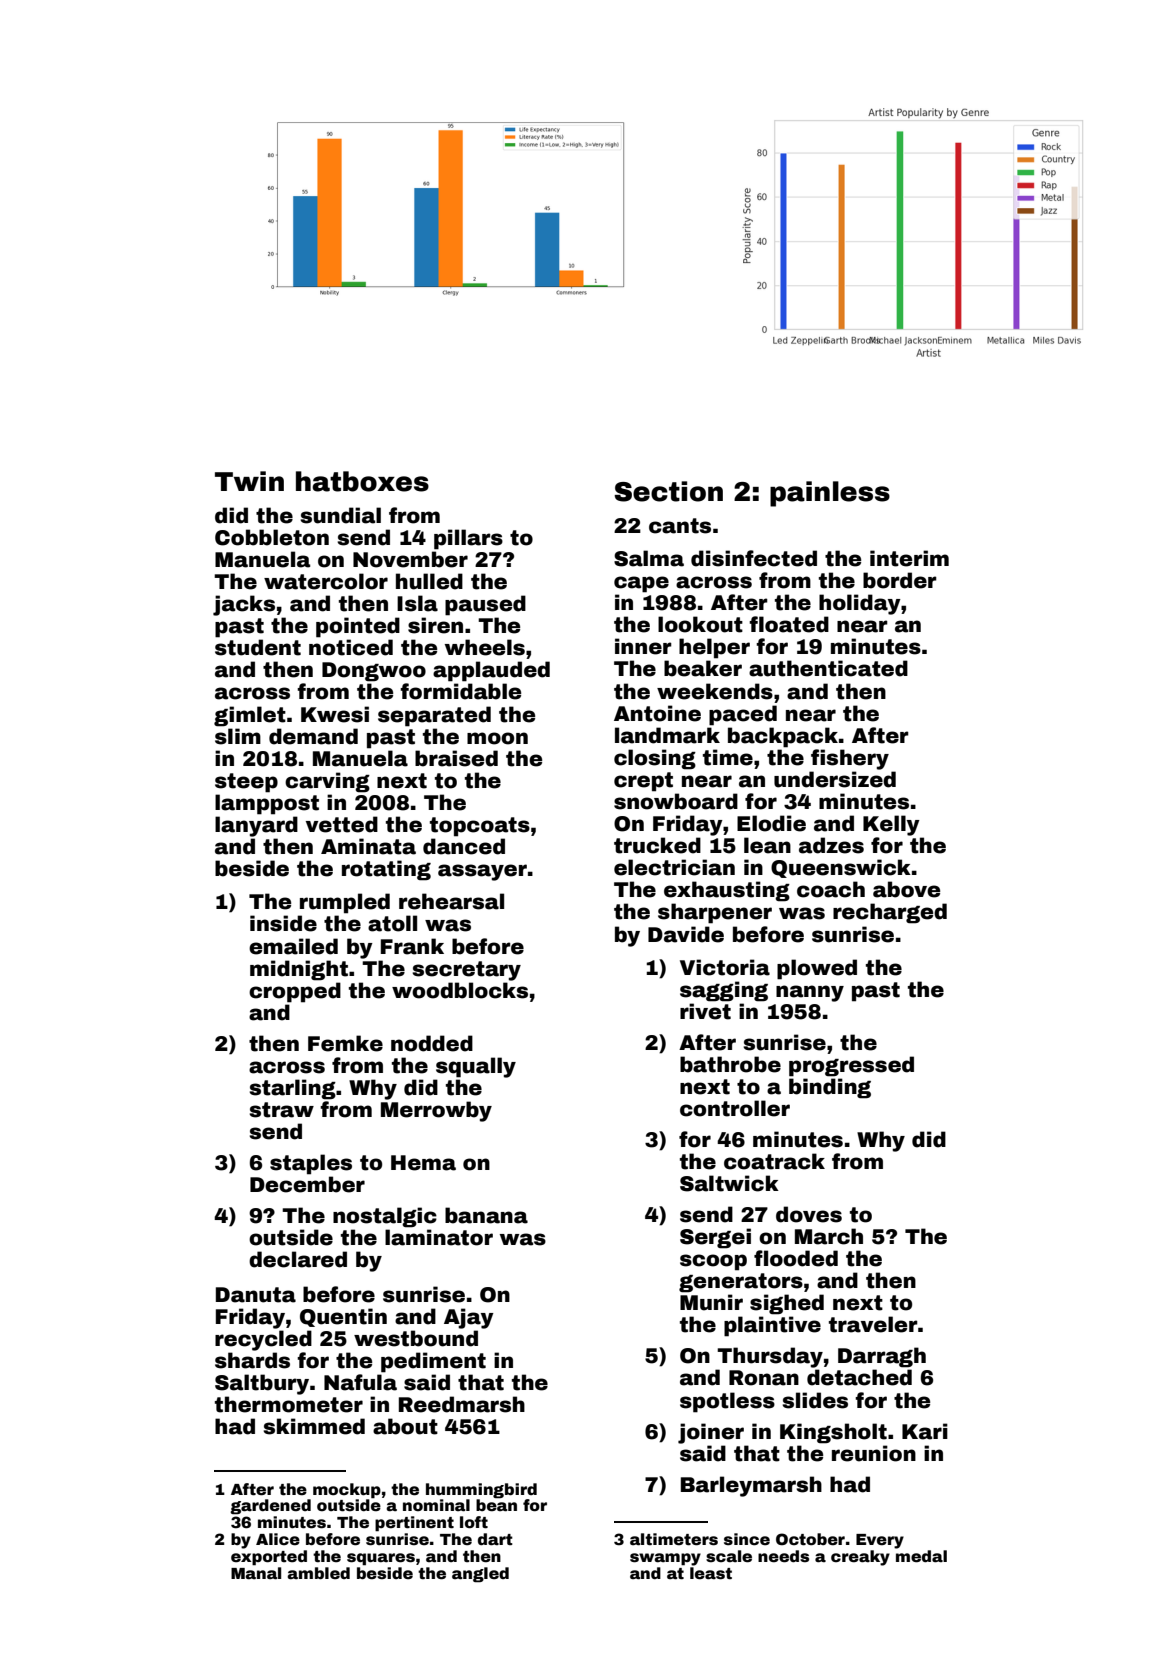  Describe the element at coordinates (909, 558) in the screenshot. I see `interim` at that location.
